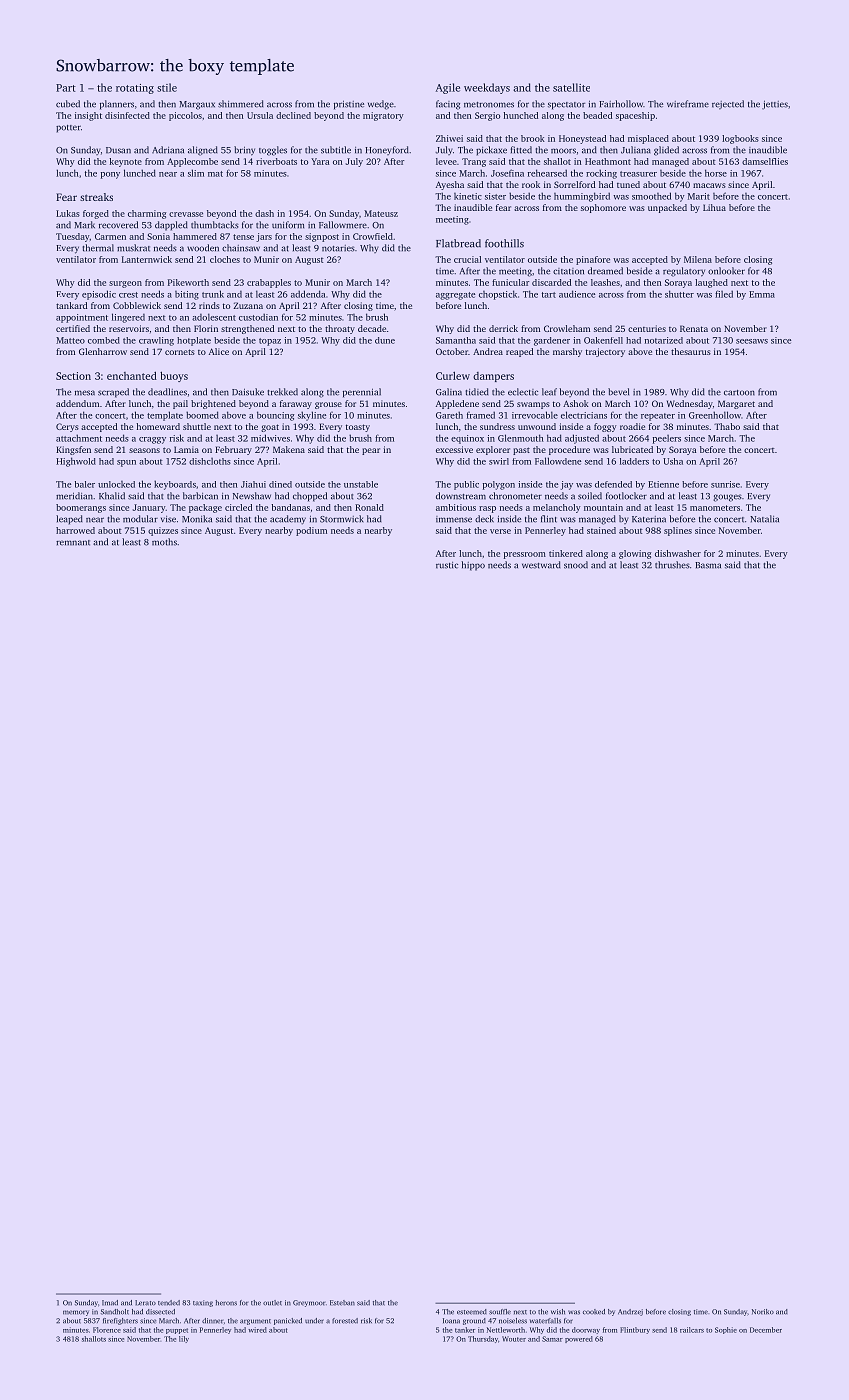  Describe the element at coordinates (472, 1312) in the screenshot. I see `esteemed` at that location.
